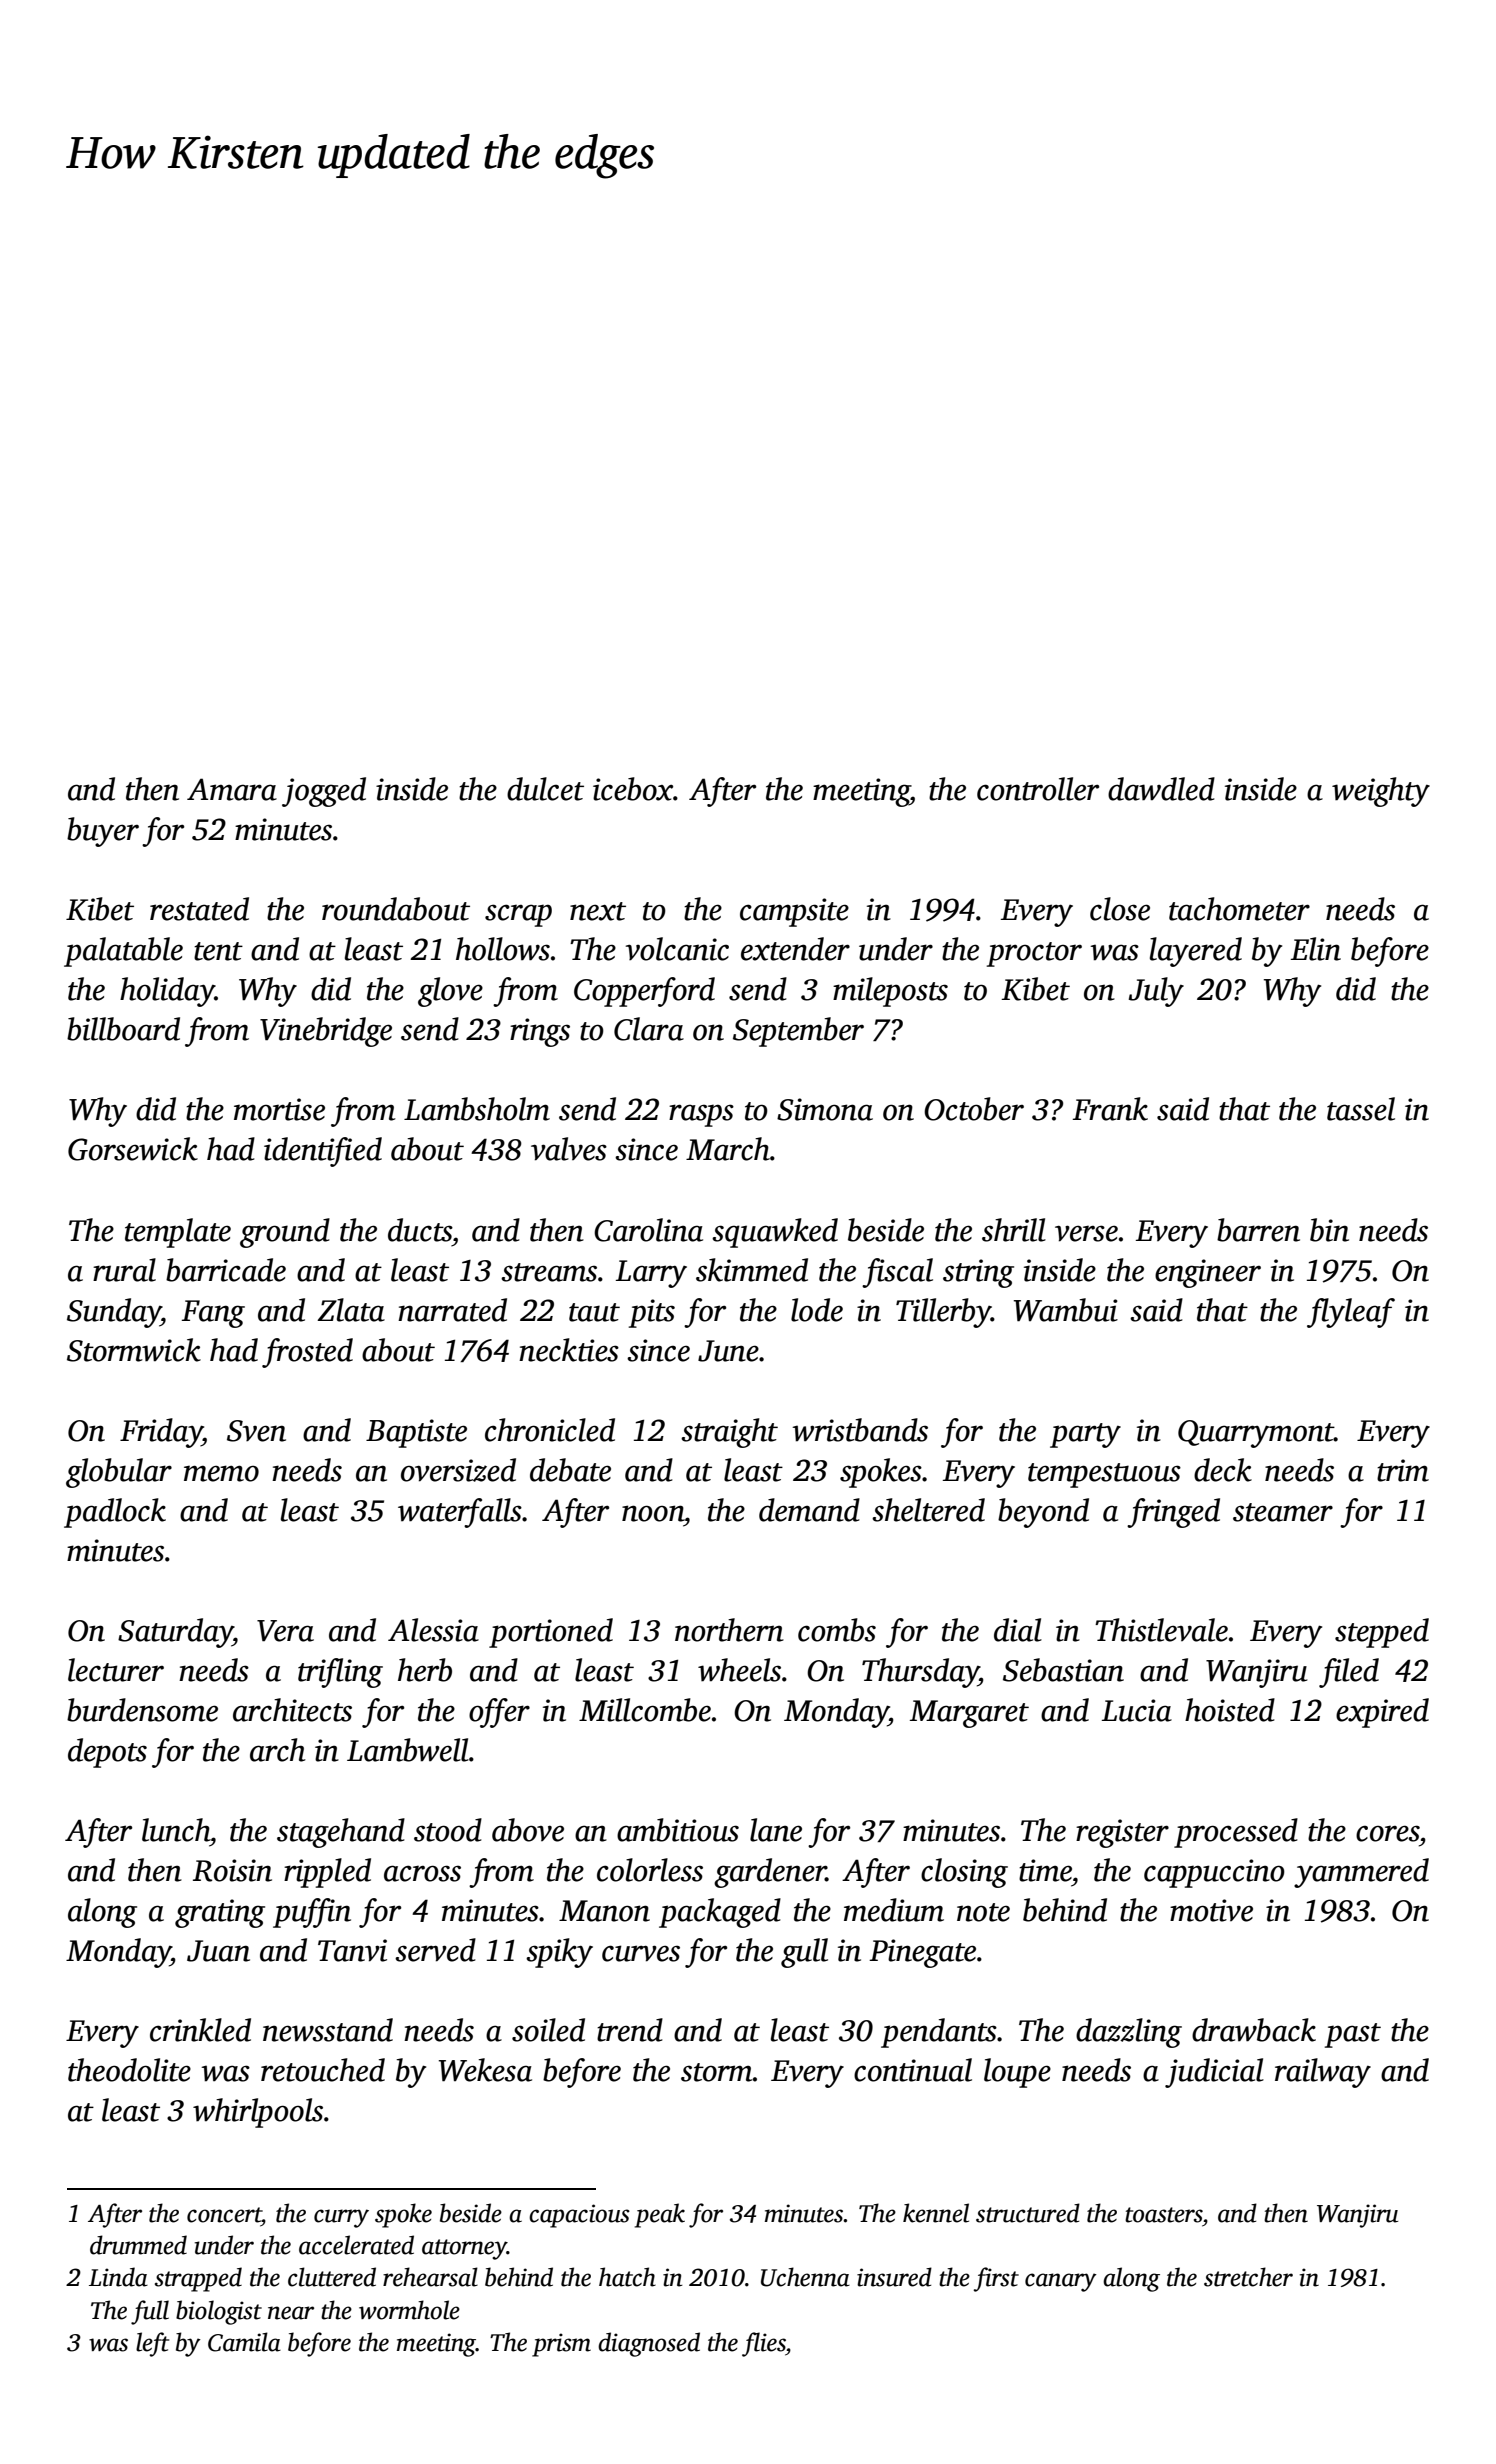 This document has width=1496, height=2464. What do you see at coordinates (199, 909) in the document?
I see `restated` at bounding box center [199, 909].
